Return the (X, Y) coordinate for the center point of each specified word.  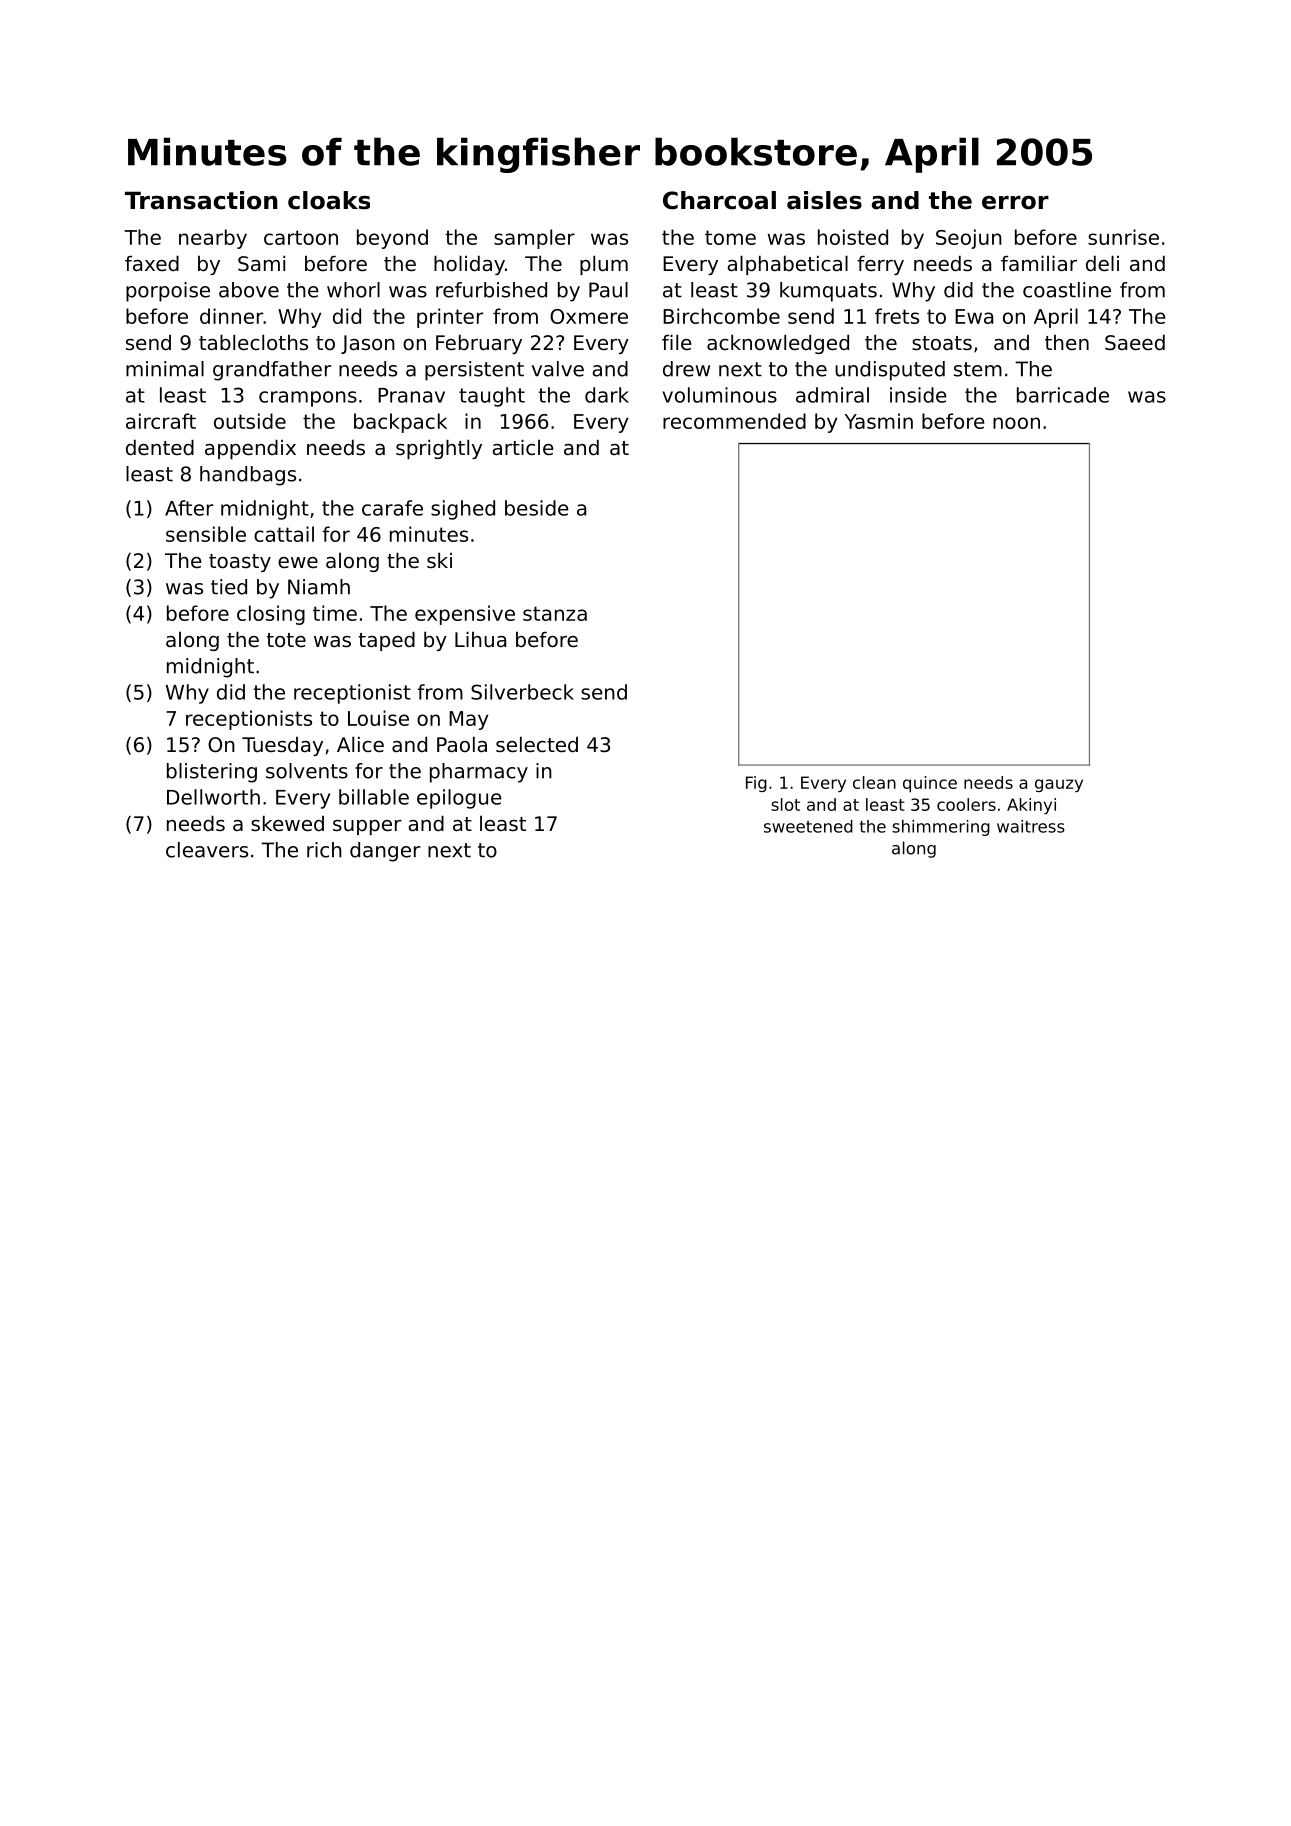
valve (558, 369)
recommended (734, 421)
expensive (465, 615)
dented (160, 447)
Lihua (480, 639)
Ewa (974, 316)
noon (1016, 423)
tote (286, 640)
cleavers (207, 850)
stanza (555, 613)
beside (537, 508)
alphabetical (787, 265)
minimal (165, 369)
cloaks (329, 200)
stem (978, 369)
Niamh (319, 587)
